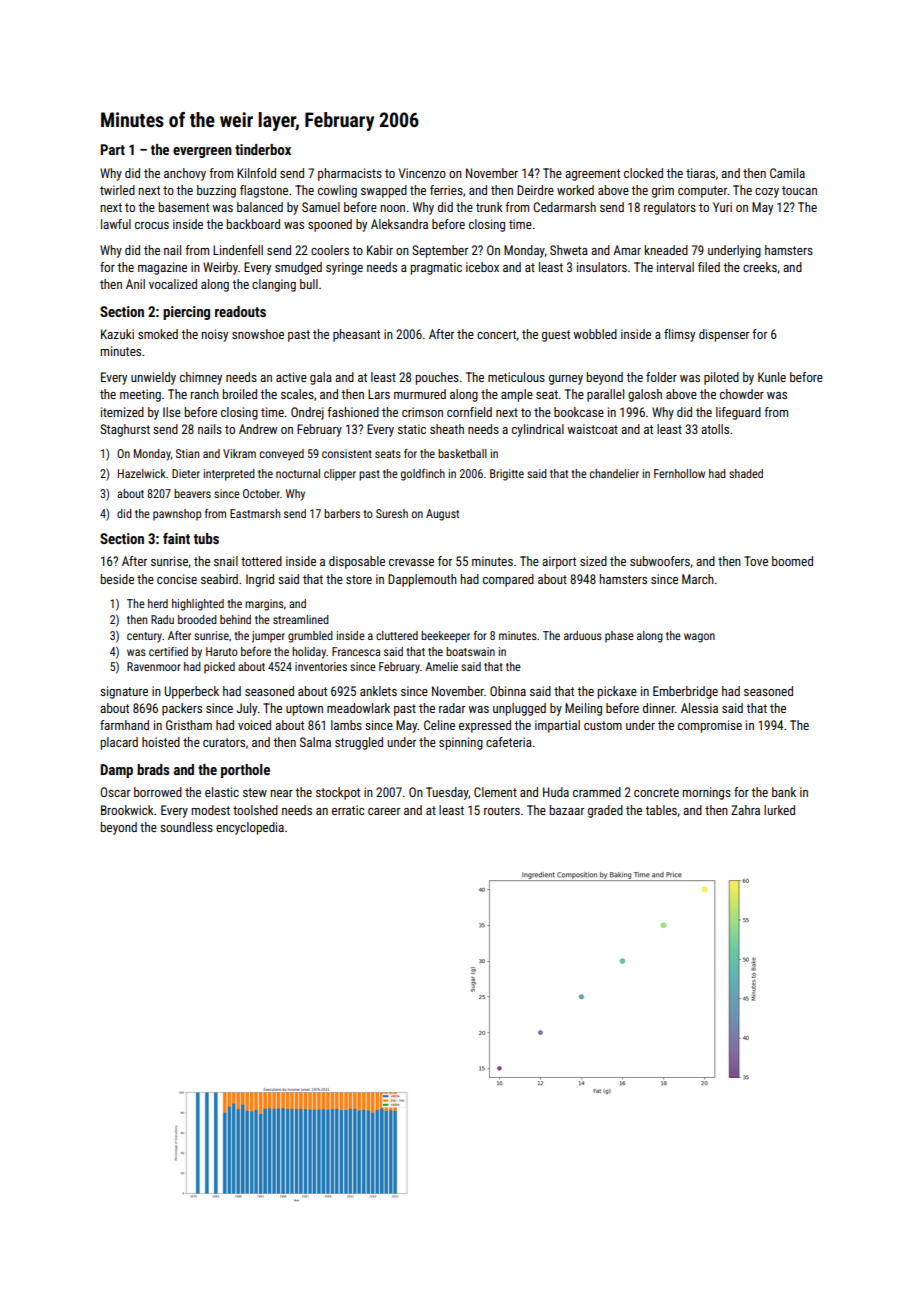 The height and width of the screenshot is (1308, 924). What do you see at coordinates (186, 313) in the screenshot?
I see `piercing` at bounding box center [186, 313].
